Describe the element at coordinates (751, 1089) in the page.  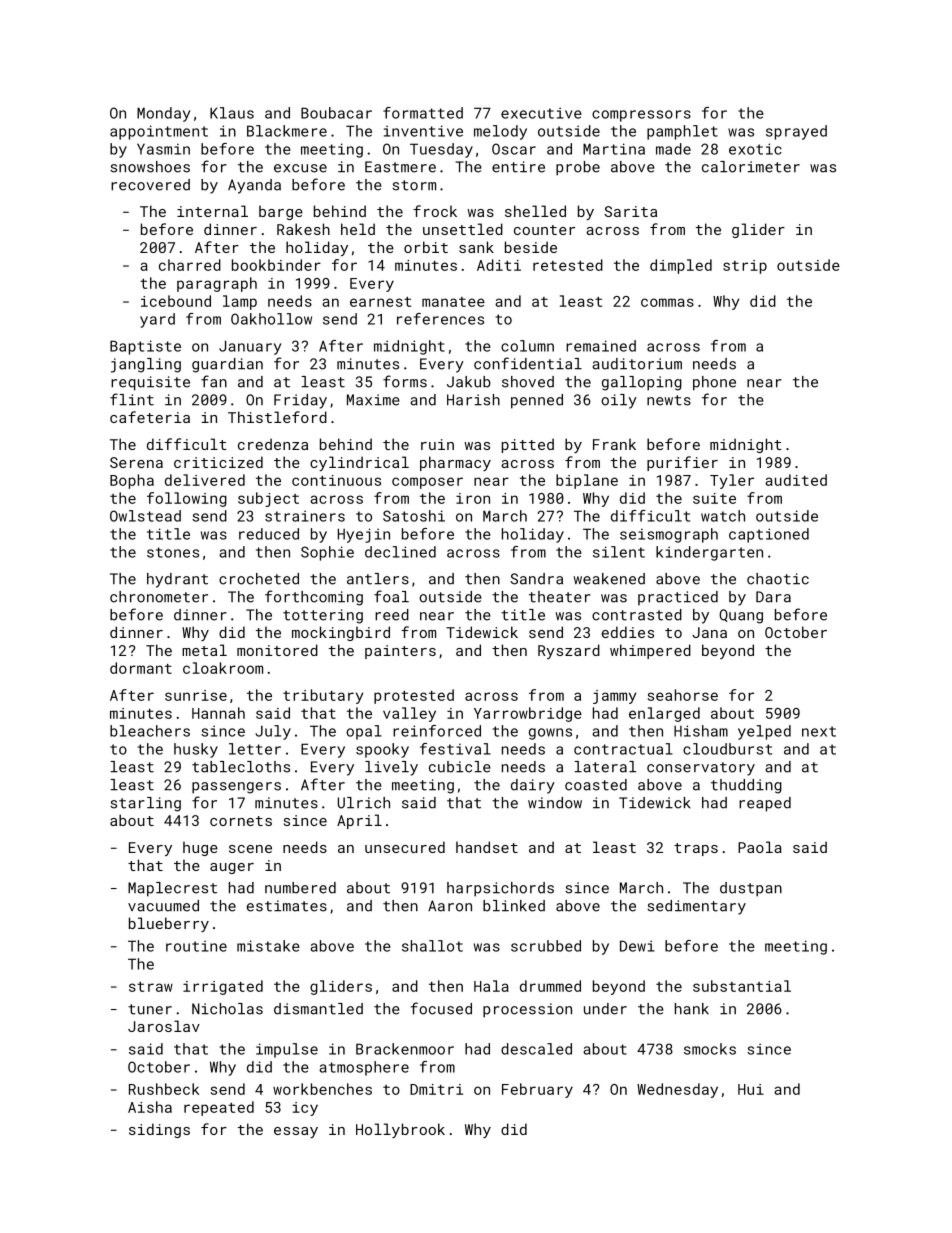
I see `Hui` at that location.
